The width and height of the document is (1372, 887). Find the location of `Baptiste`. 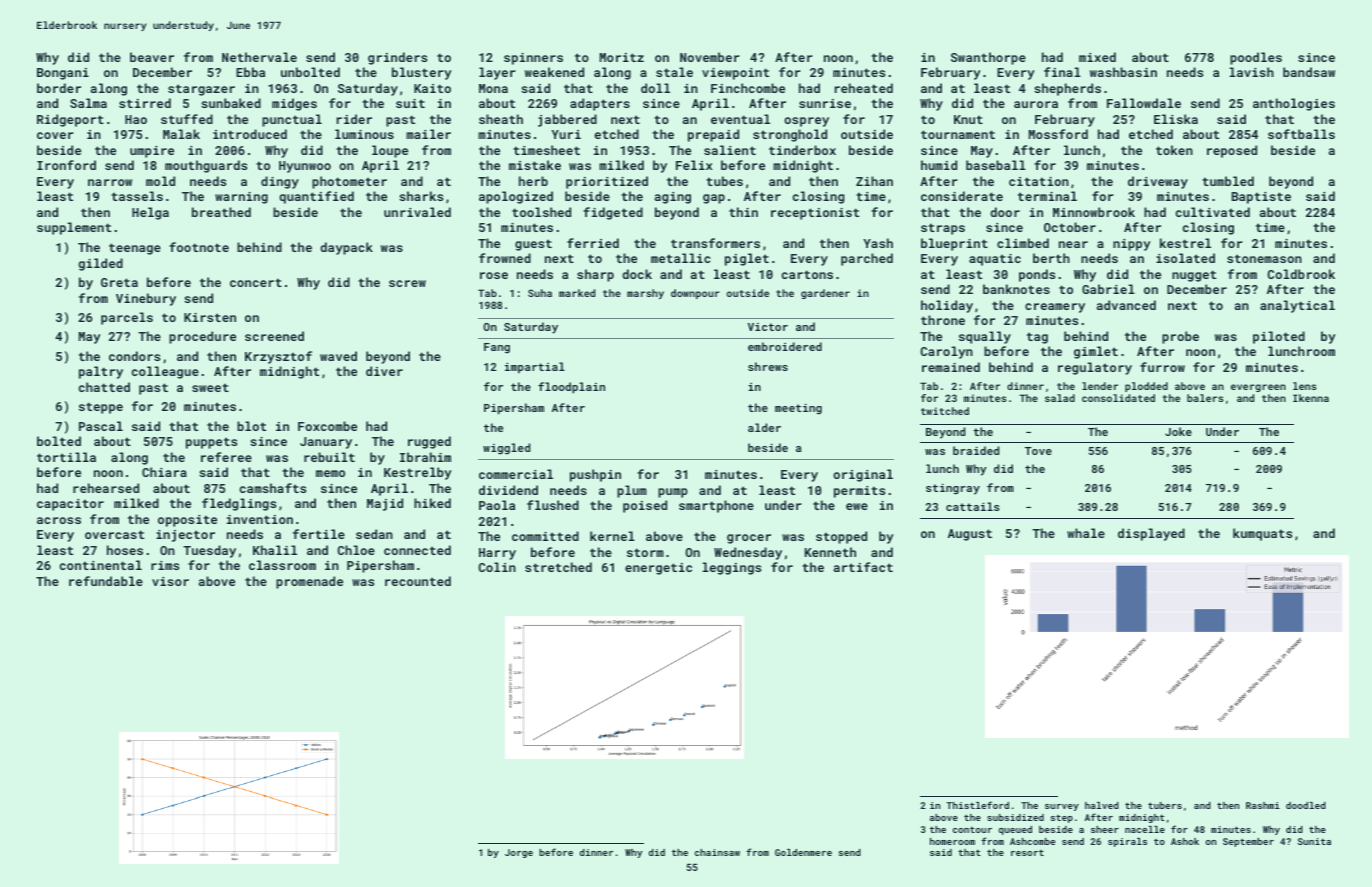

Baptiste is located at coordinates (1261, 198).
